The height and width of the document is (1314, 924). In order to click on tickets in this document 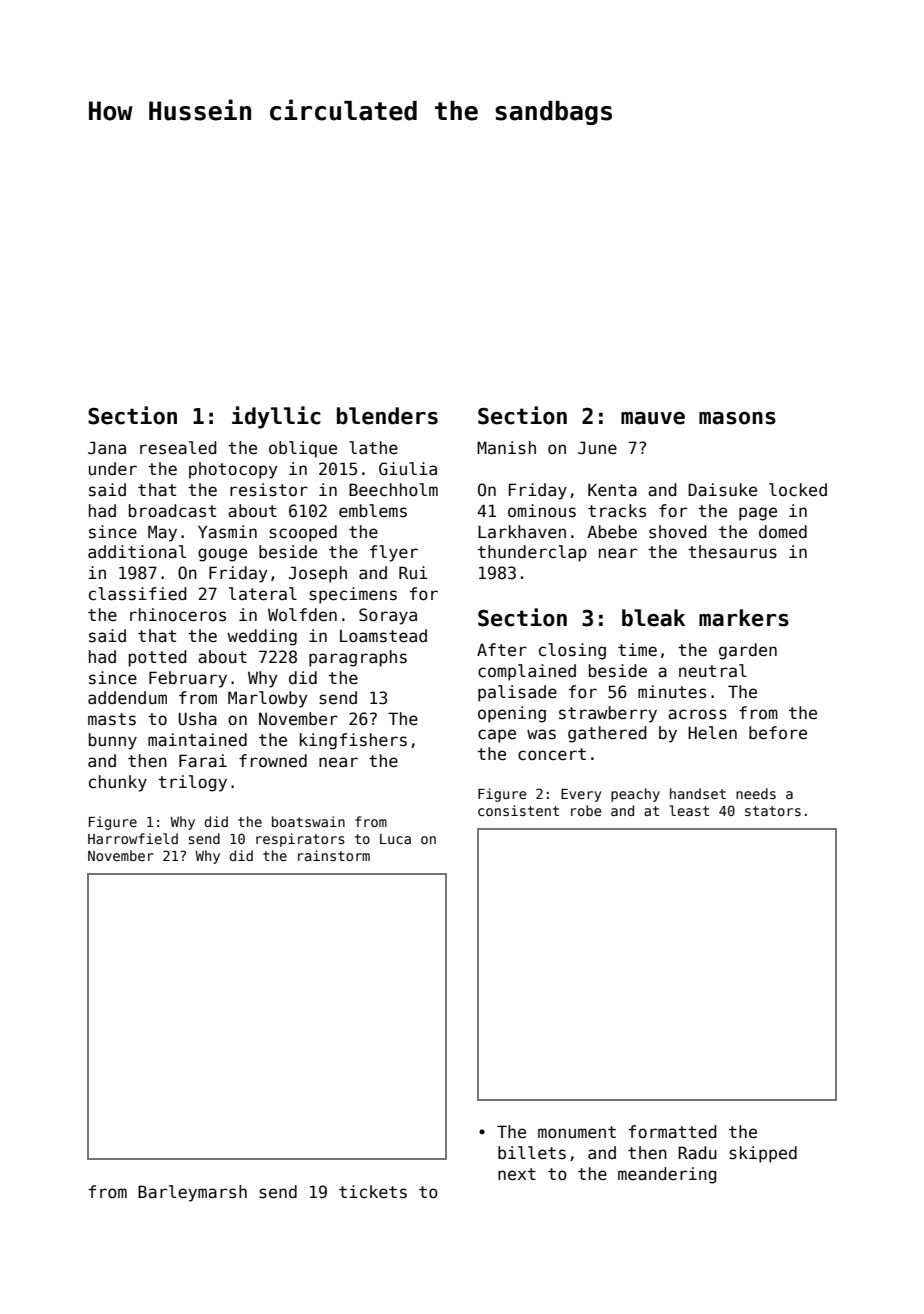, I will do `click(373, 1192)`.
